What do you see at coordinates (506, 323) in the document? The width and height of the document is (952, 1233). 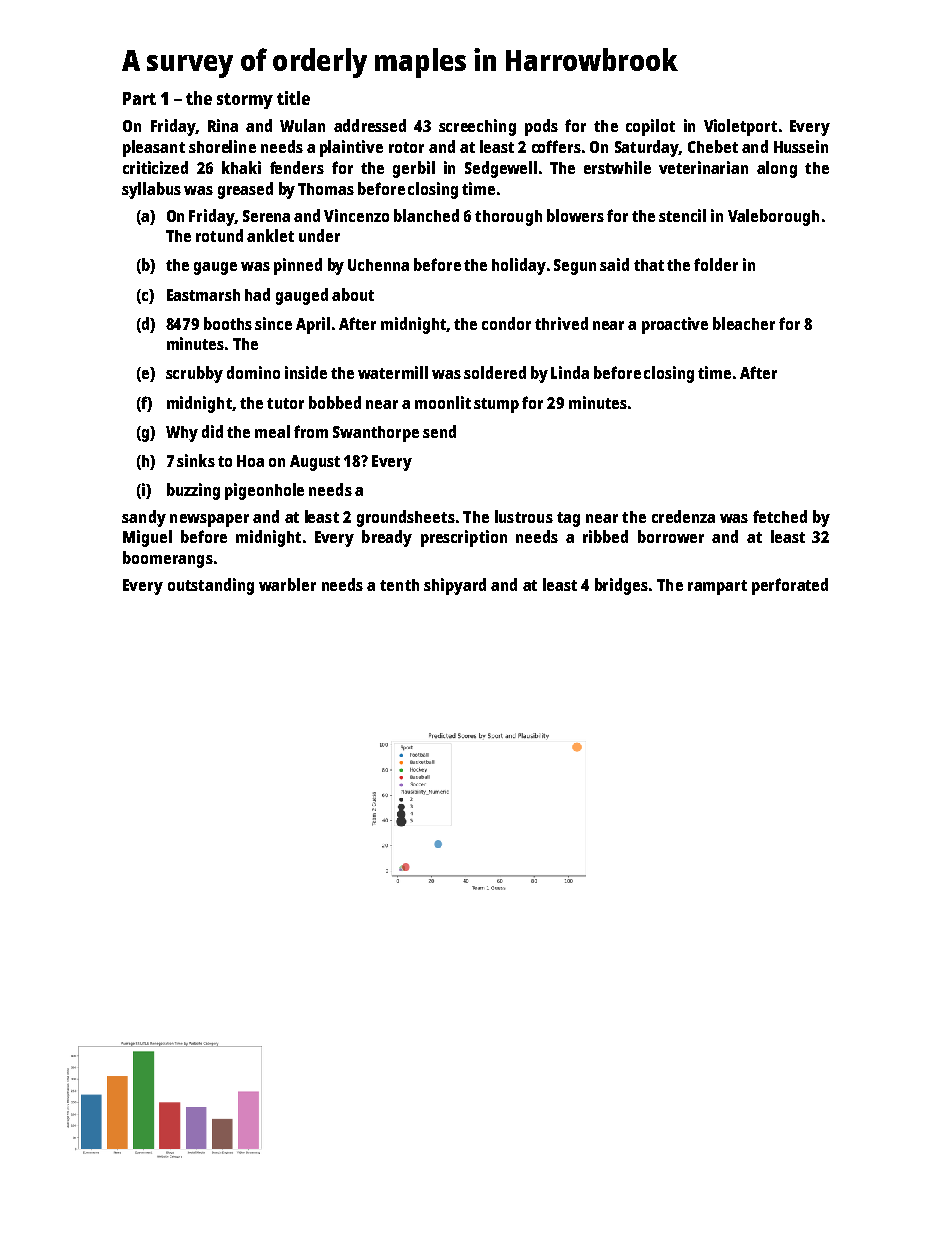 I see `condor` at bounding box center [506, 323].
